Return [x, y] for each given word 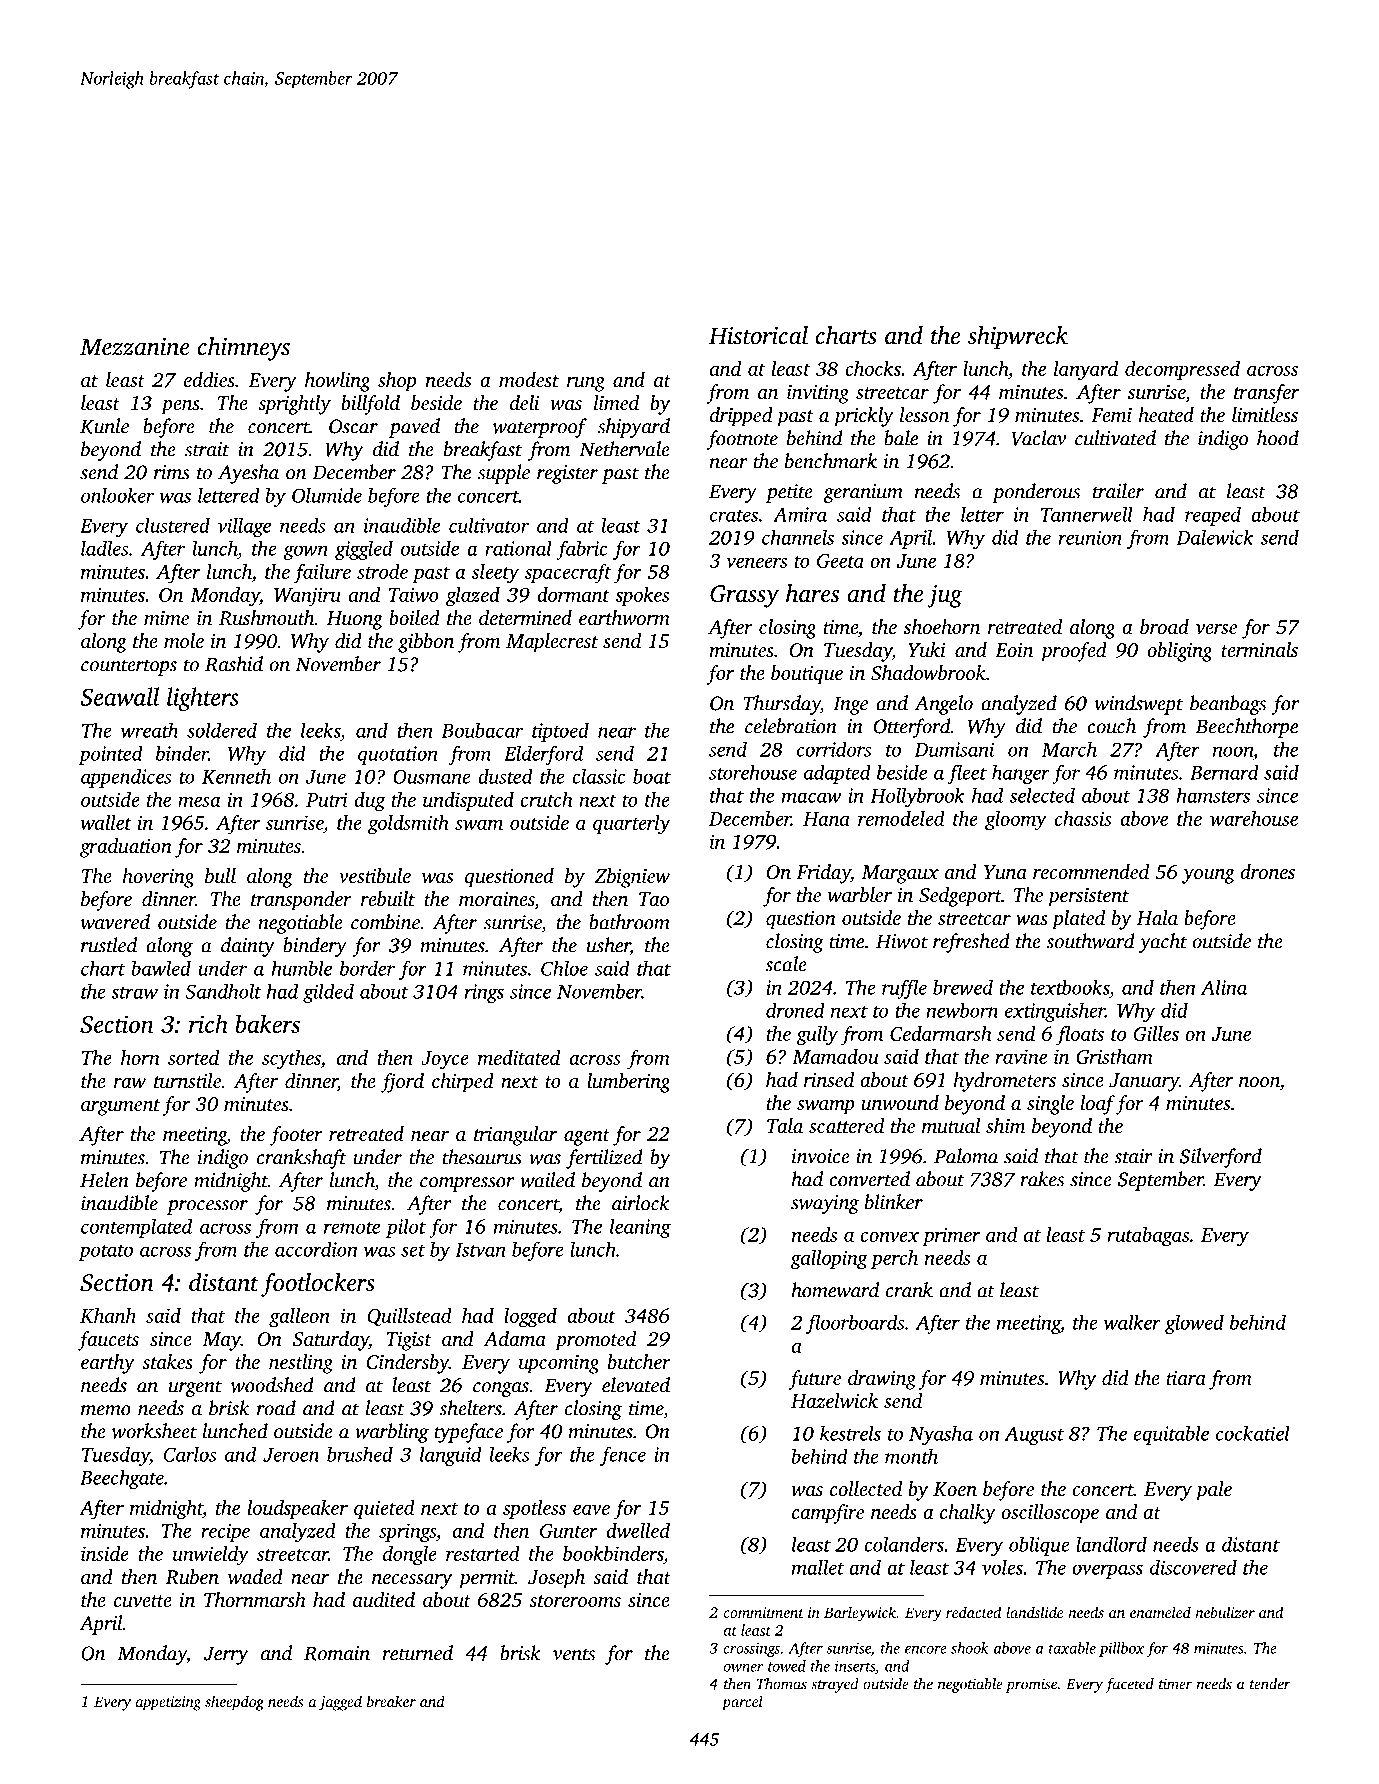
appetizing [168, 1703]
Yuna [1005, 872]
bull [220, 875]
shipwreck [1018, 338]
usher [608, 946]
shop [397, 382]
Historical [758, 335]
